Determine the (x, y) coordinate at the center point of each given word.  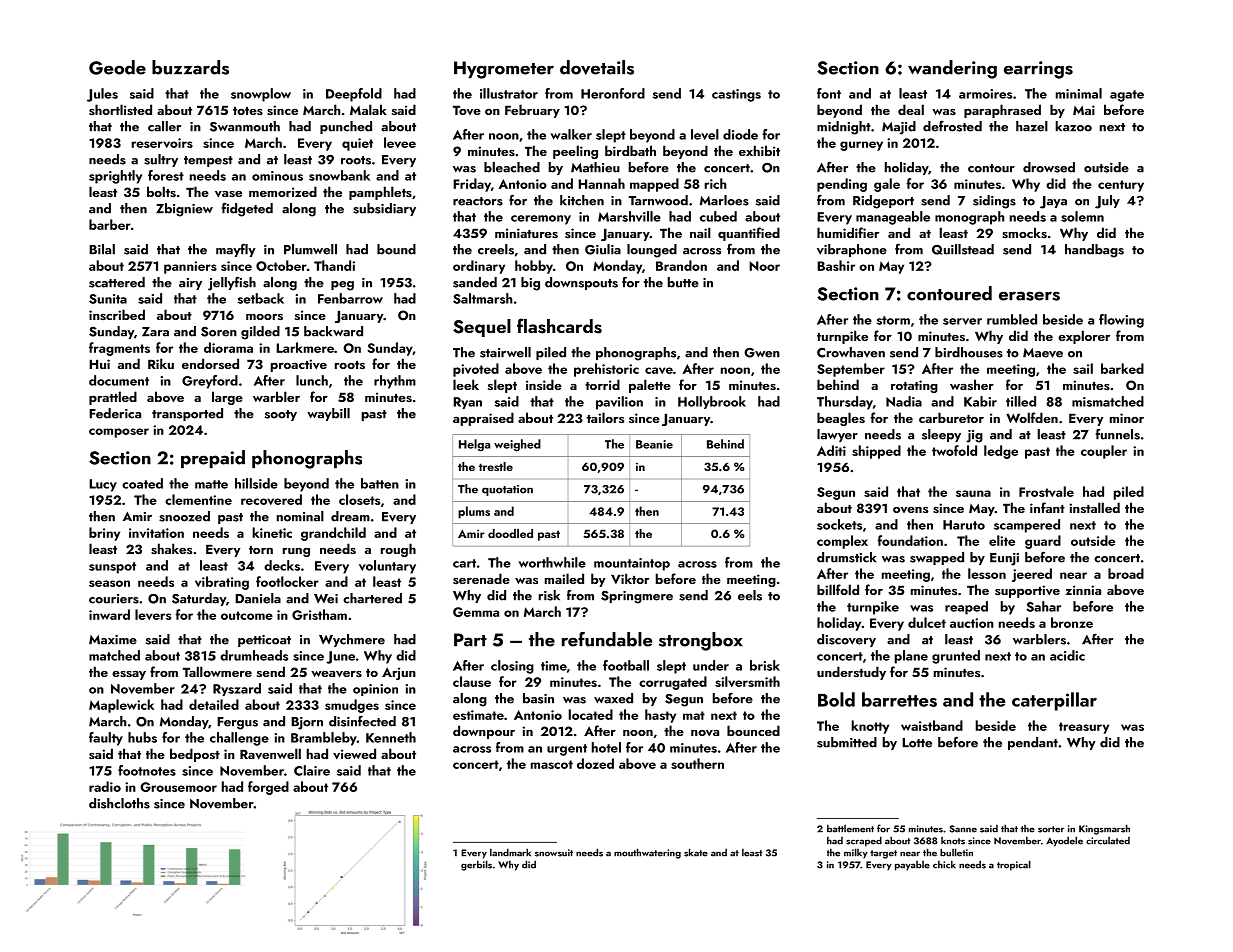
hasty (660, 716)
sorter (1051, 829)
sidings (994, 202)
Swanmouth (245, 126)
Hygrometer (504, 70)
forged (268, 788)
